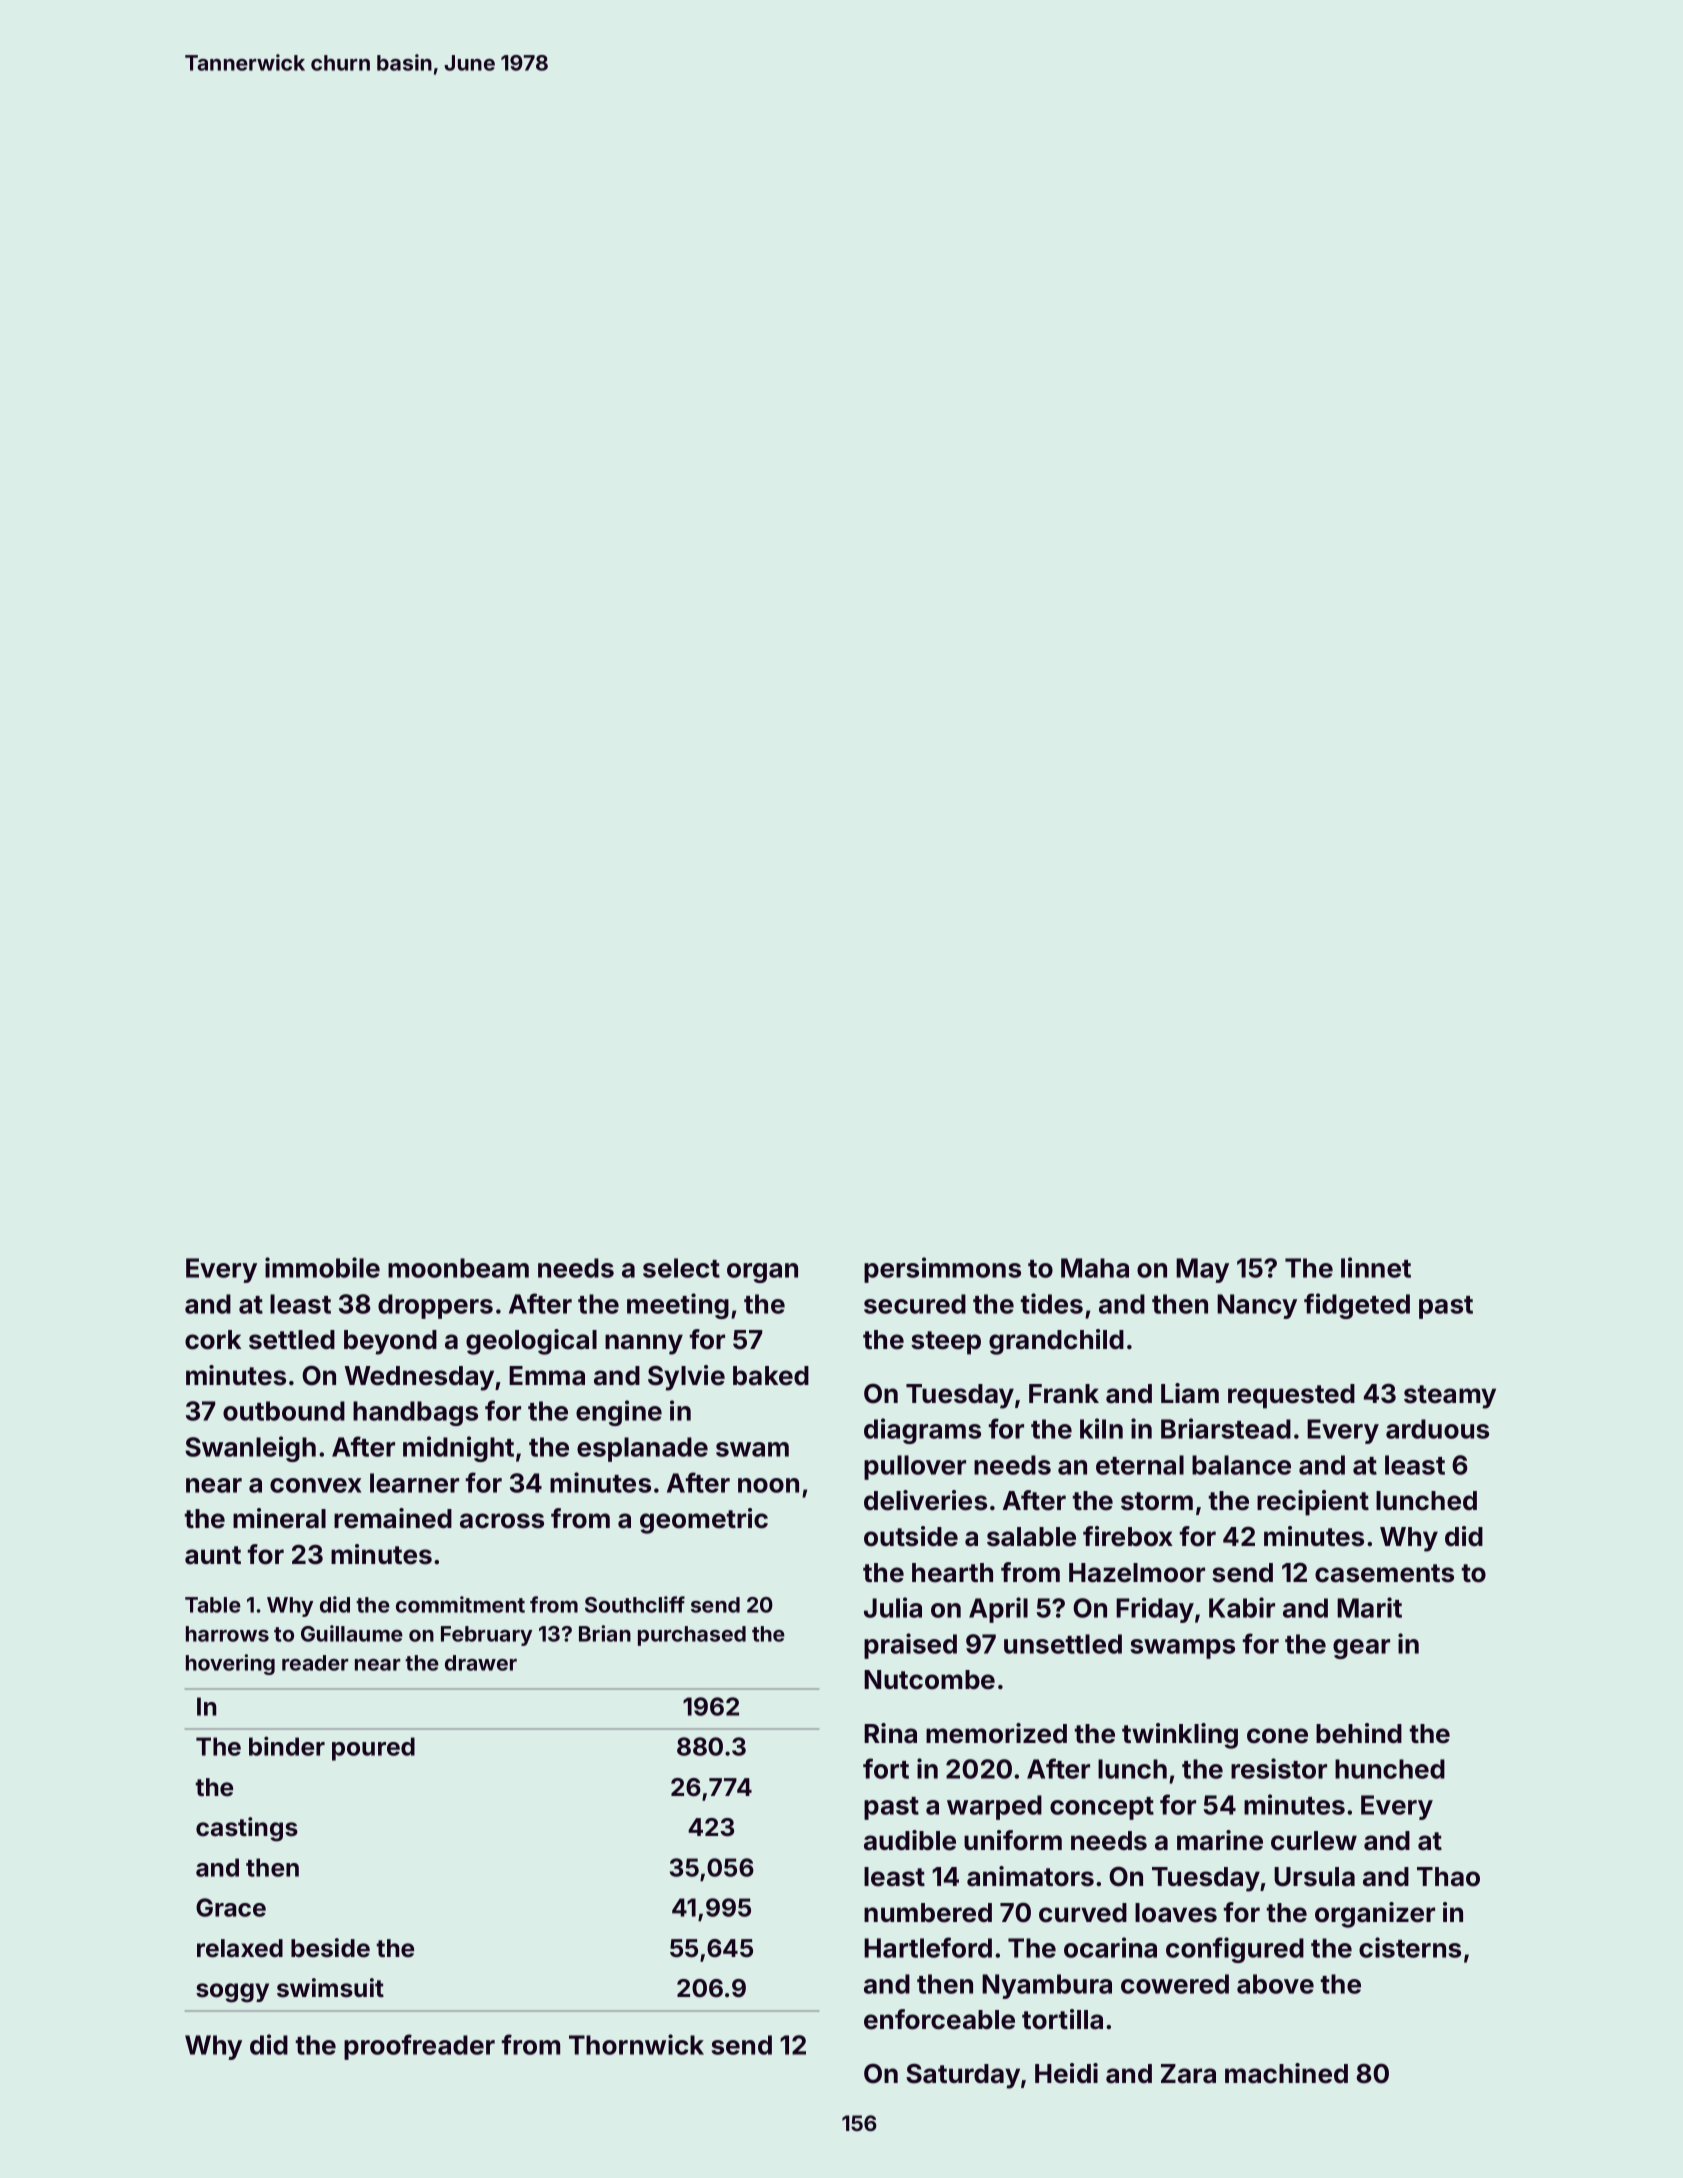 Image resolution: width=1683 pixels, height=2178 pixels. Describe the element at coordinates (213, 1555) in the screenshot. I see `aunt` at that location.
